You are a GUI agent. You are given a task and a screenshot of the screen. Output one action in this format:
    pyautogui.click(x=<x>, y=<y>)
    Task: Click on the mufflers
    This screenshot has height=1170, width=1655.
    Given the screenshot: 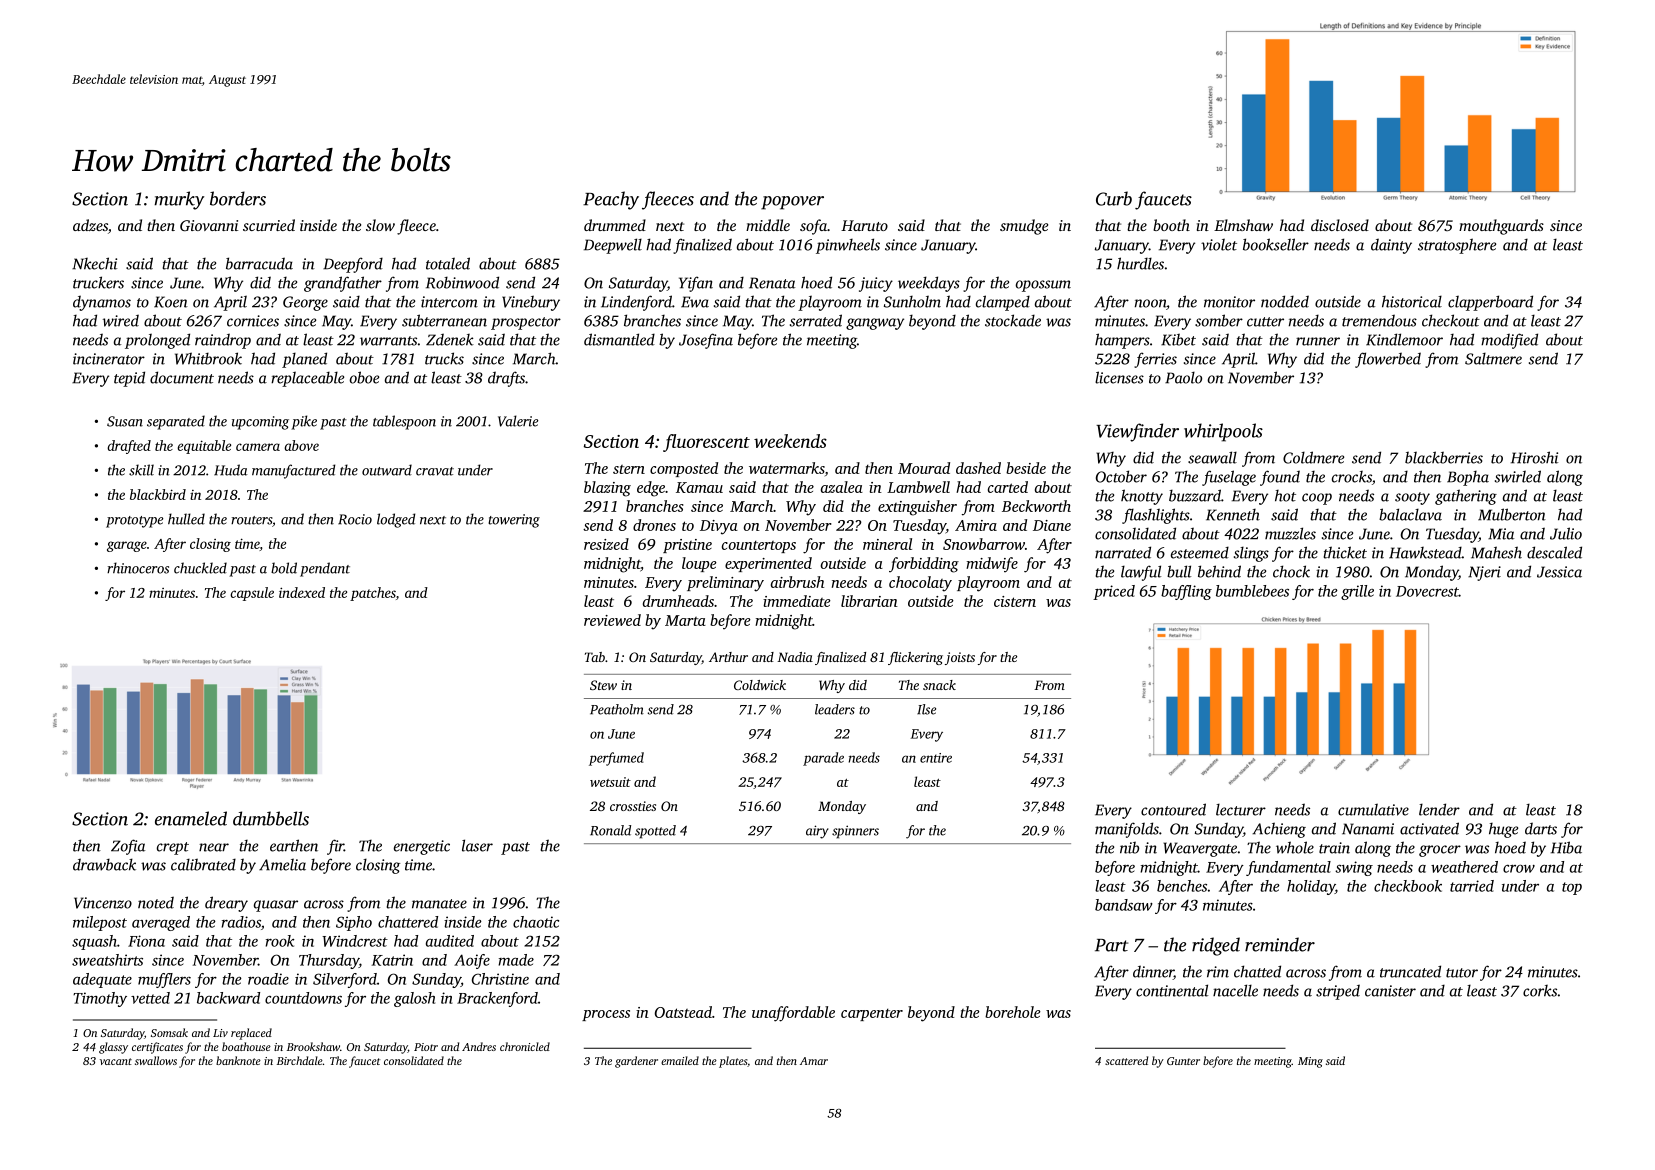 What is the action you would take?
    pyautogui.click(x=164, y=980)
